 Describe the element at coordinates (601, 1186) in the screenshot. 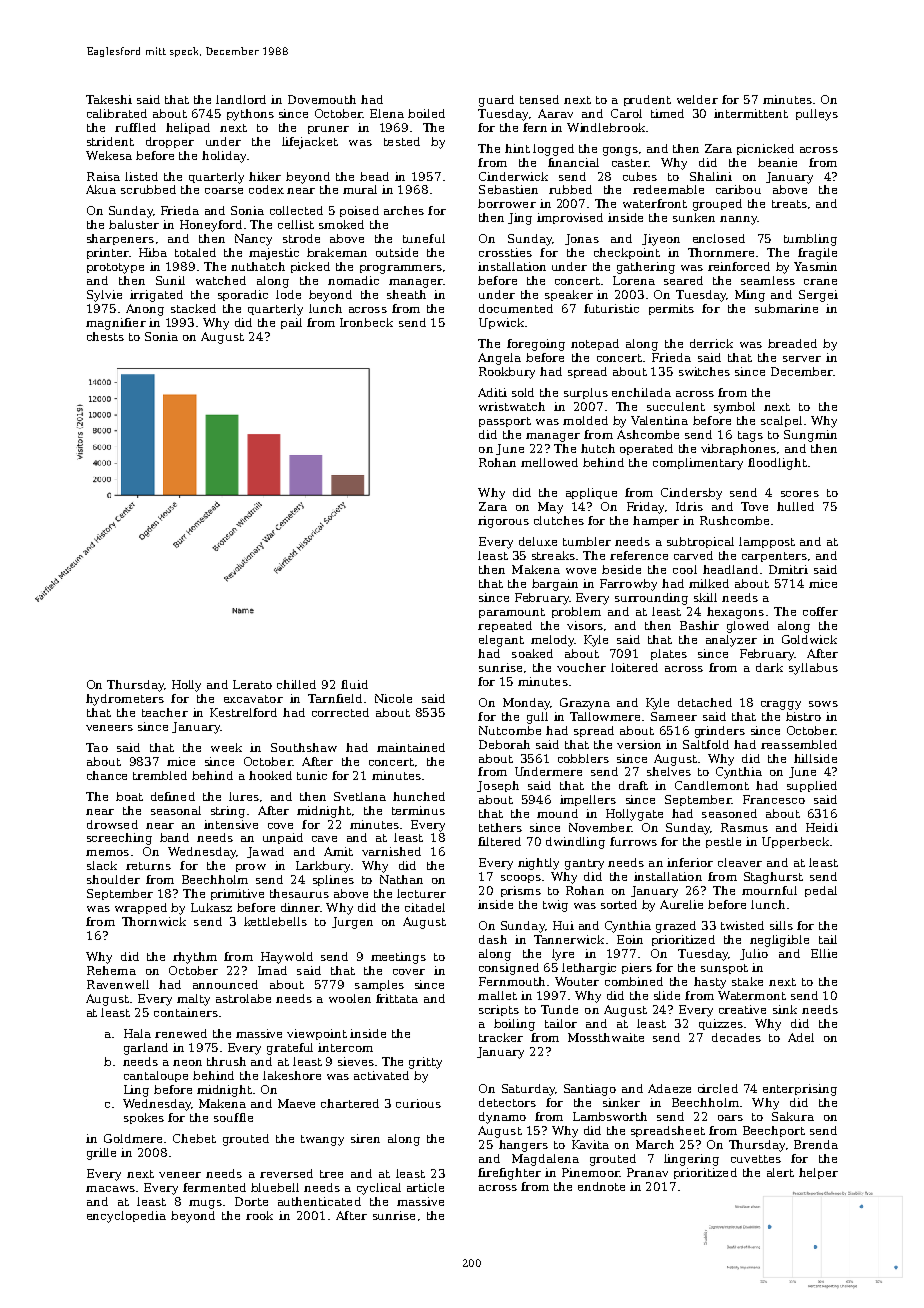

I see `endnote` at that location.
